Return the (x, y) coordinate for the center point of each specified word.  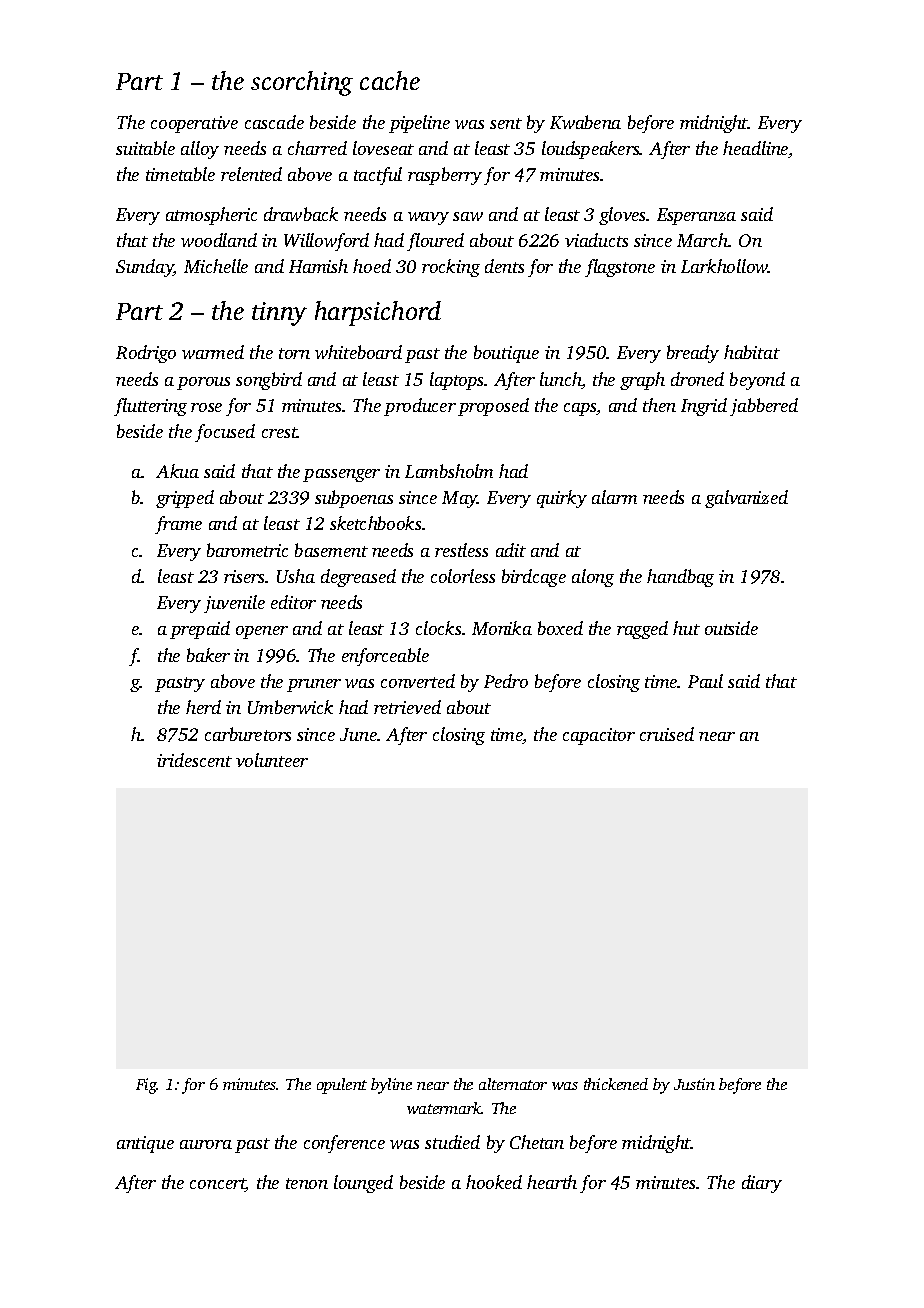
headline (755, 148)
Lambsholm (449, 471)
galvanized (746, 499)
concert (218, 1185)
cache (390, 80)
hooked (494, 1182)
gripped (185, 499)
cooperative (194, 124)
